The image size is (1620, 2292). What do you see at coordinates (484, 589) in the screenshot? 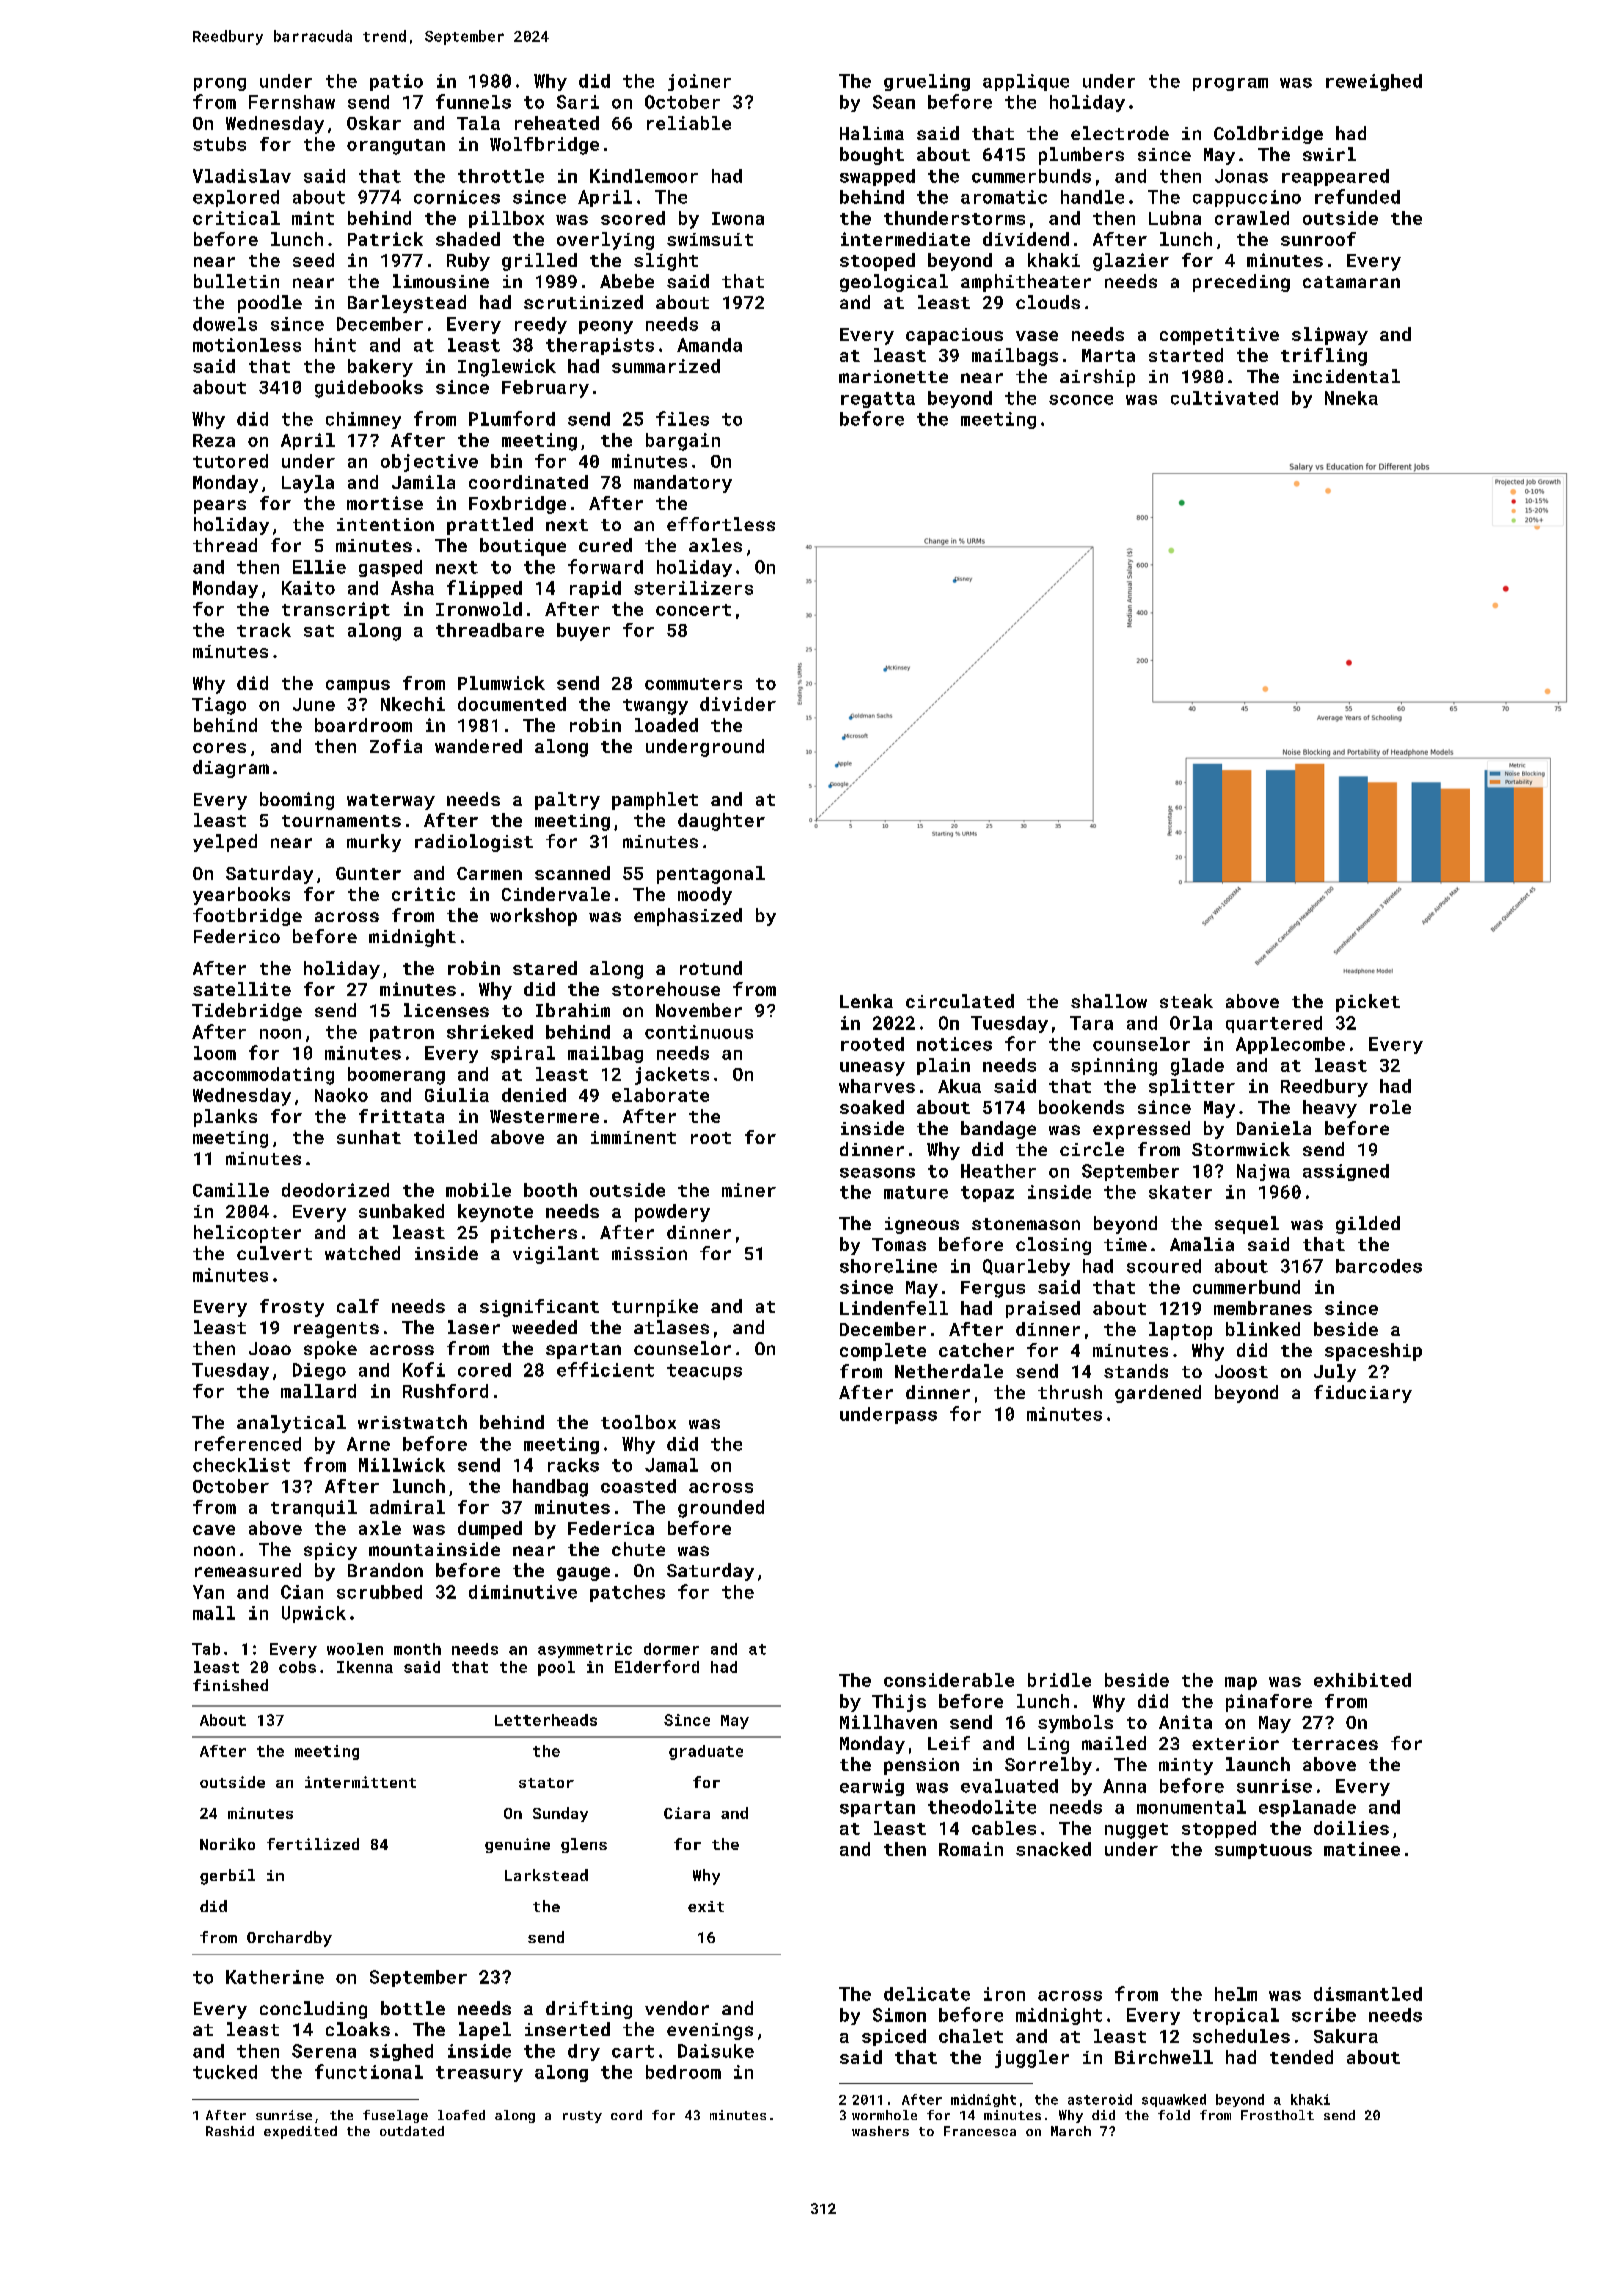
I see `flipped` at bounding box center [484, 589].
